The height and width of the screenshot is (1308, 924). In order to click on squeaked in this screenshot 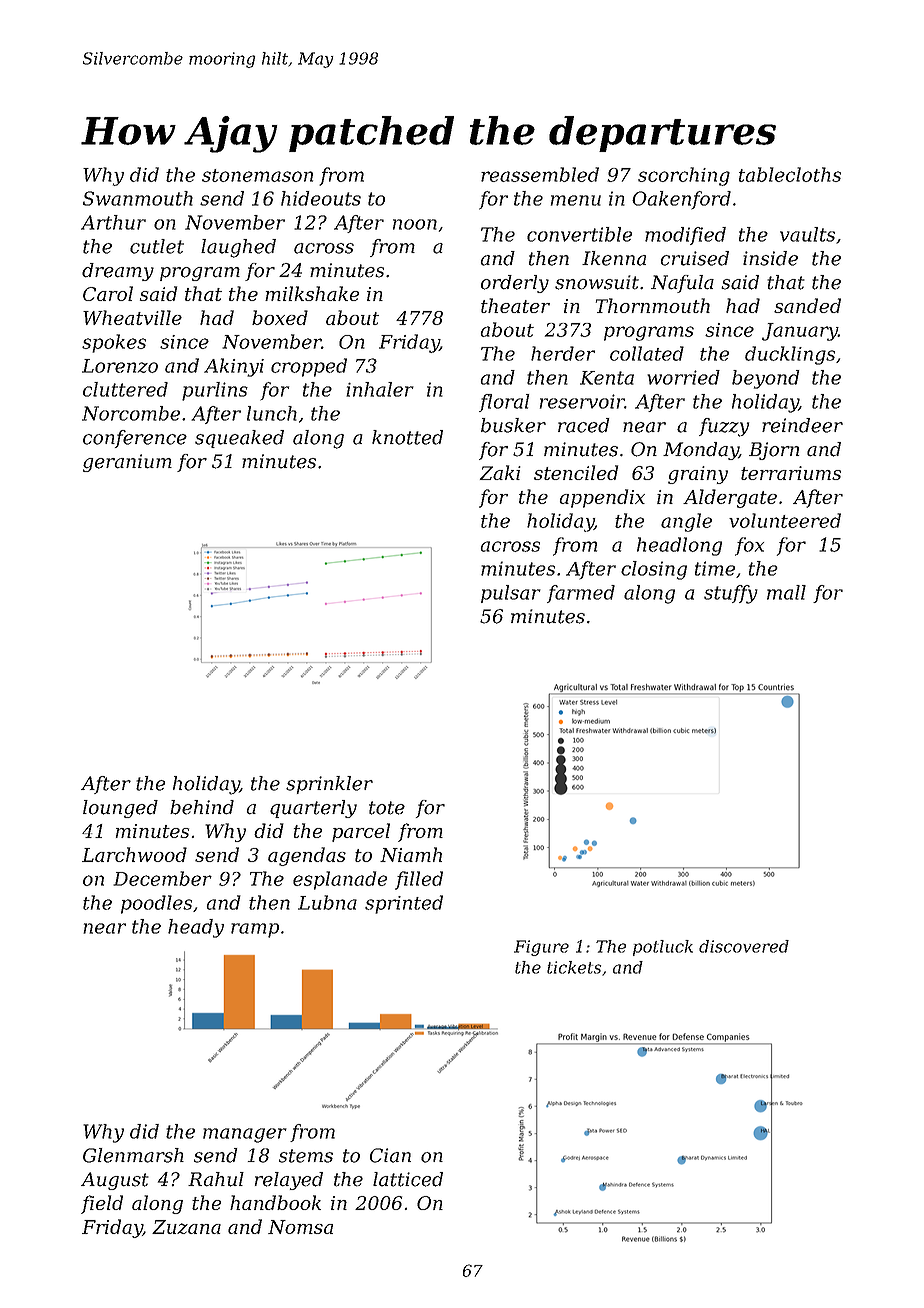, I will do `click(239, 439)`.
